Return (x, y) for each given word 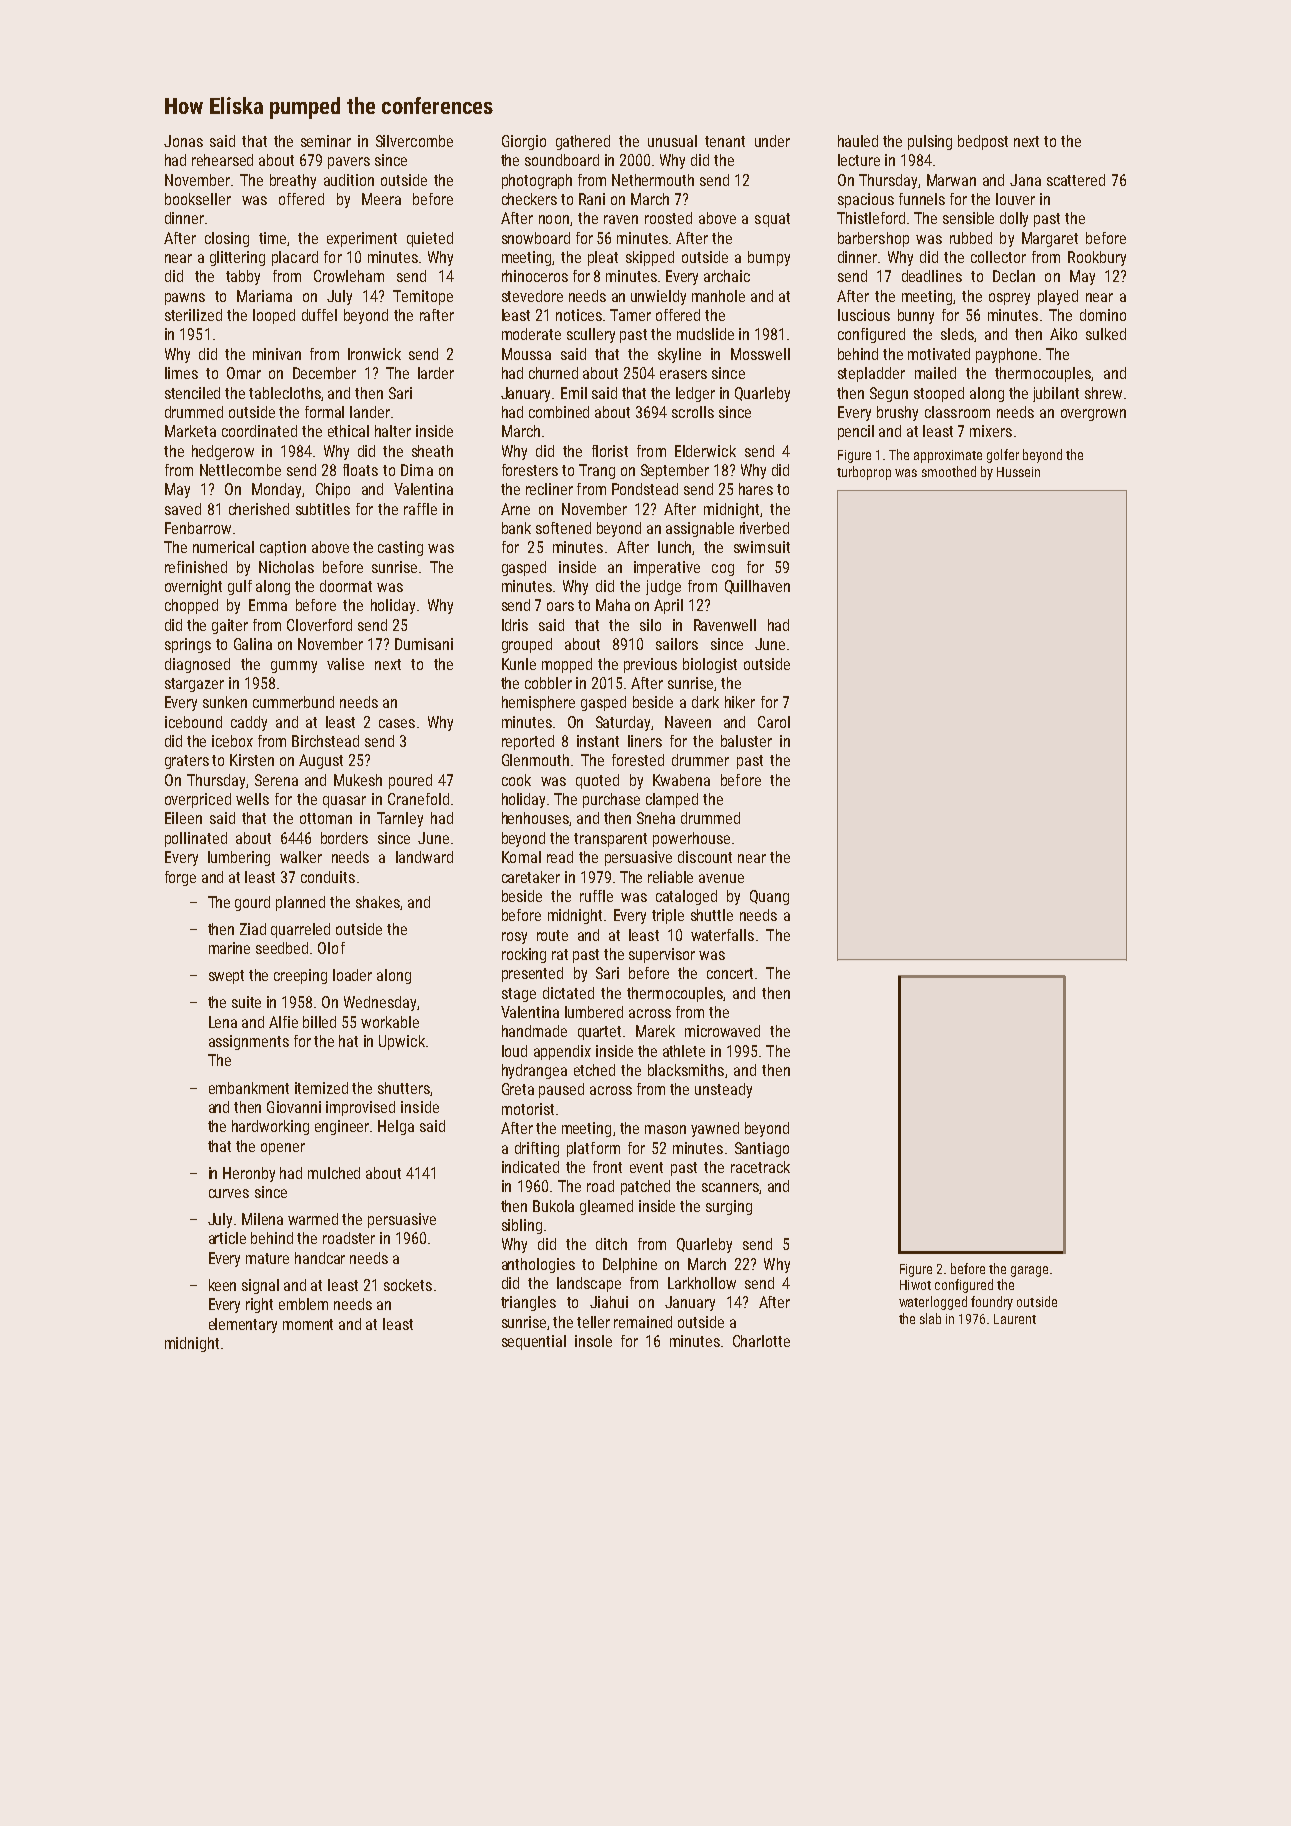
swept (226, 977)
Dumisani (424, 644)
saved (183, 509)
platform (593, 1149)
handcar (320, 1258)
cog (723, 570)
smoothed (949, 471)
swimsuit (762, 547)
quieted (430, 239)
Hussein (1018, 472)
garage (1029, 1271)
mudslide (705, 334)
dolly (1014, 219)
